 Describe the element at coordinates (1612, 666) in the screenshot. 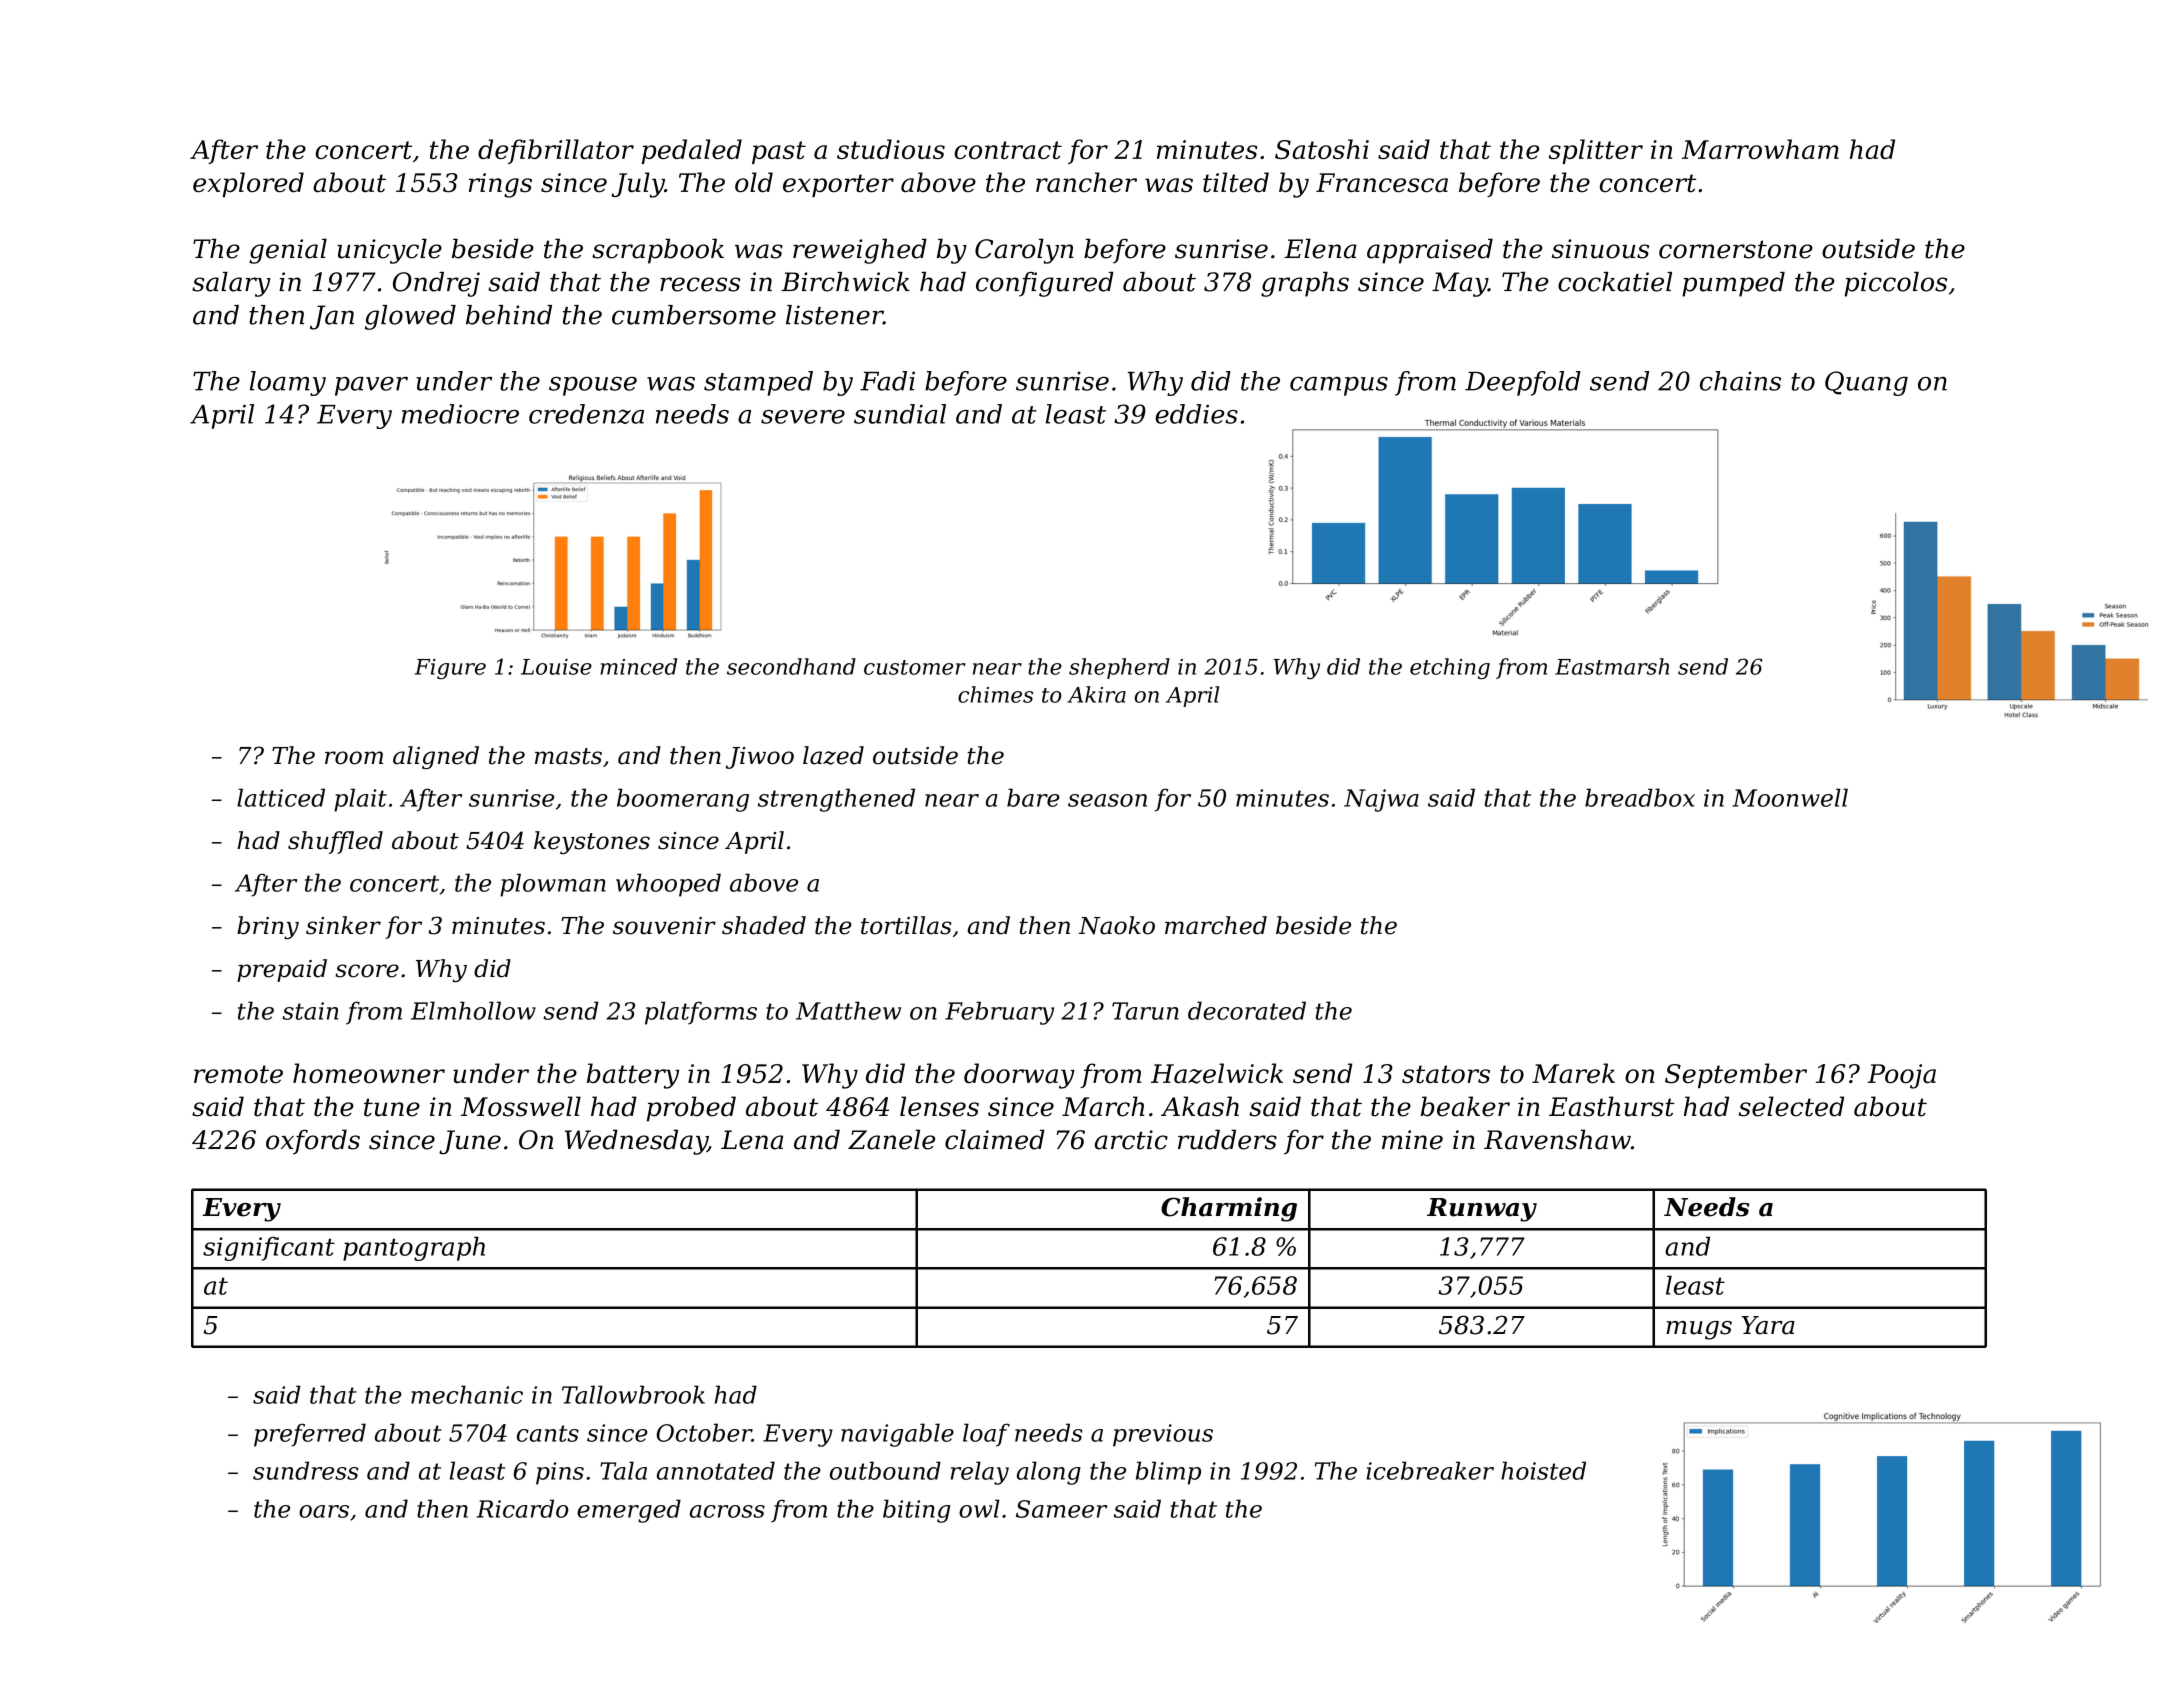

I see `Eastmarsh` at that location.
